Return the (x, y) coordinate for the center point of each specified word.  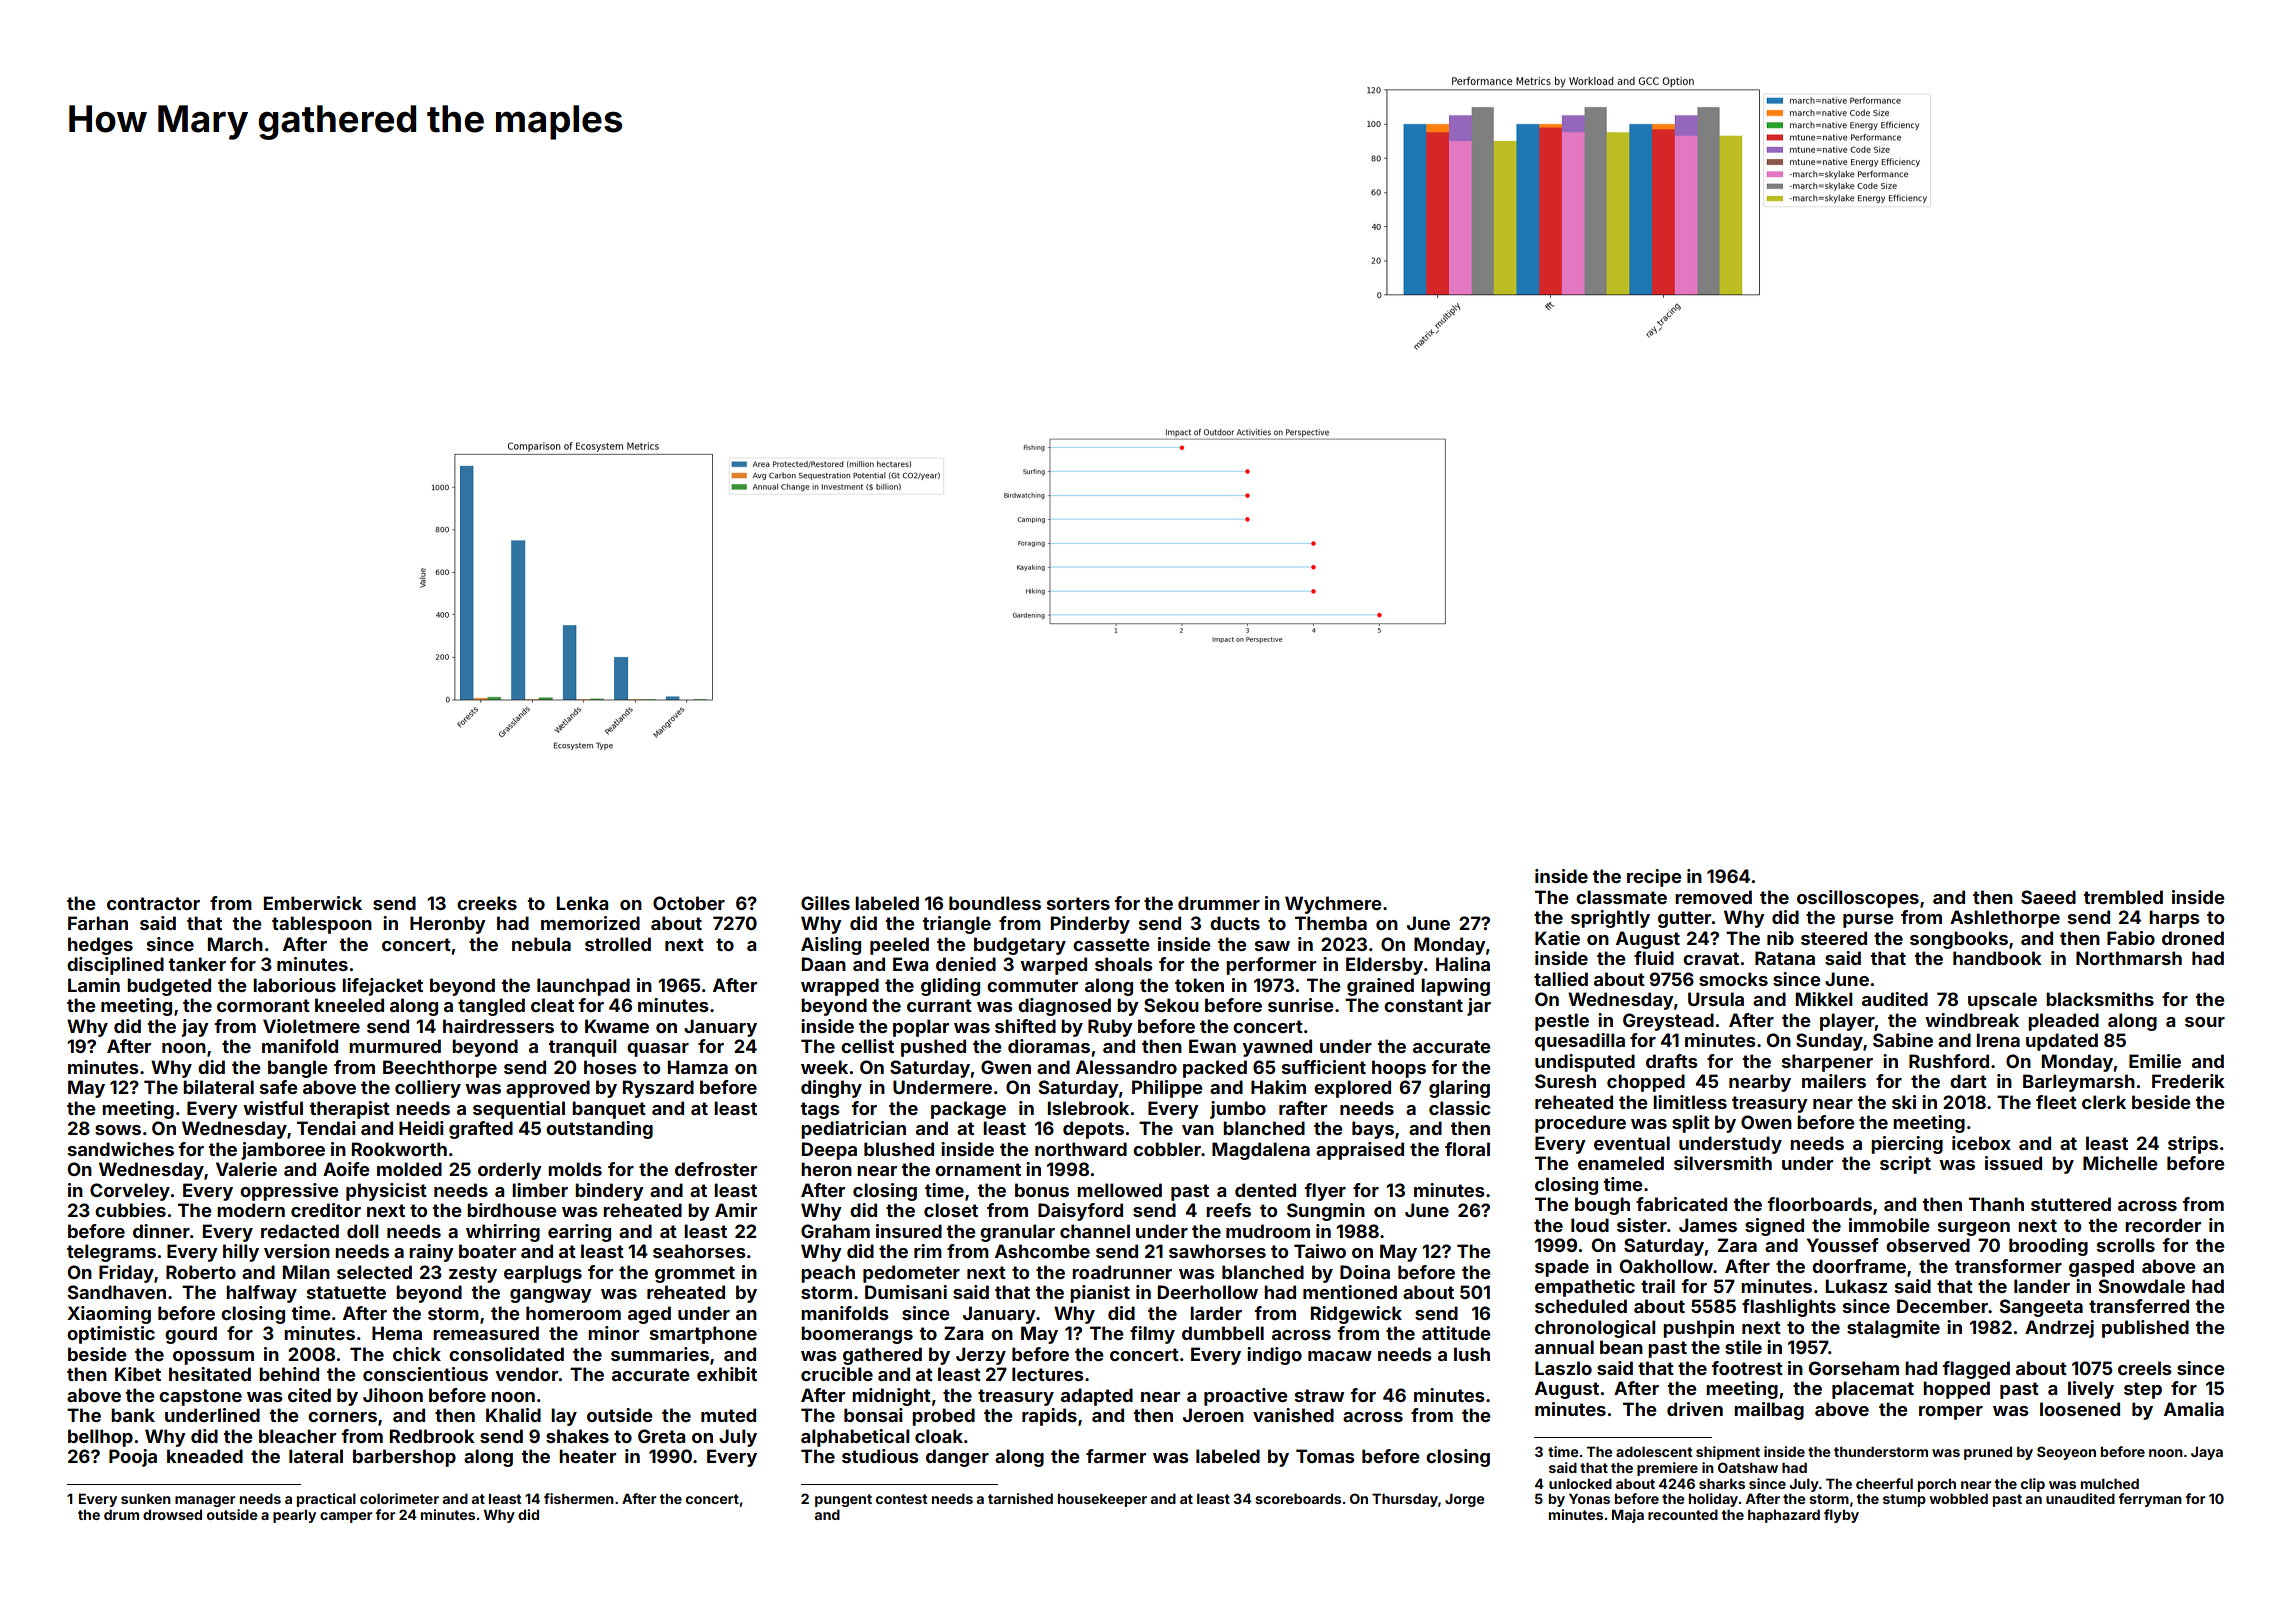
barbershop (404, 1458)
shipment (1728, 1453)
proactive (1246, 1397)
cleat (552, 1005)
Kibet (138, 1374)
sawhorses (1217, 1251)
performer (1271, 966)
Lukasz (1856, 1286)
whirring (503, 1233)
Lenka (582, 903)
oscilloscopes (1858, 899)
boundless (995, 903)
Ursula (1716, 999)
